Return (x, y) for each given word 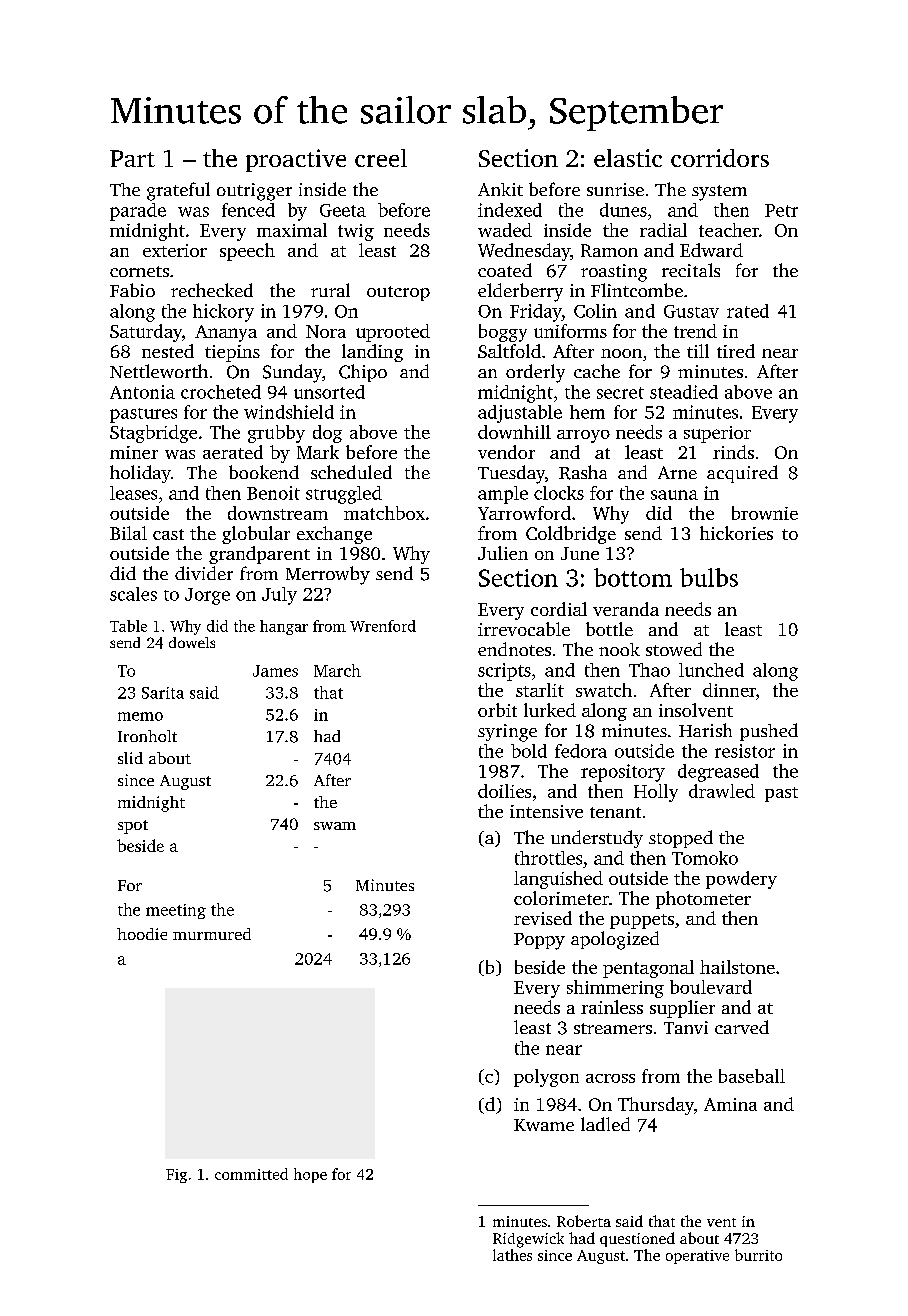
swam (335, 826)
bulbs (709, 577)
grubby (276, 434)
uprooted (393, 333)
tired (736, 351)
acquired (742, 474)
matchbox (384, 513)
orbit (497, 710)
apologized (615, 940)
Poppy (539, 941)
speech (247, 252)
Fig (176, 1176)
